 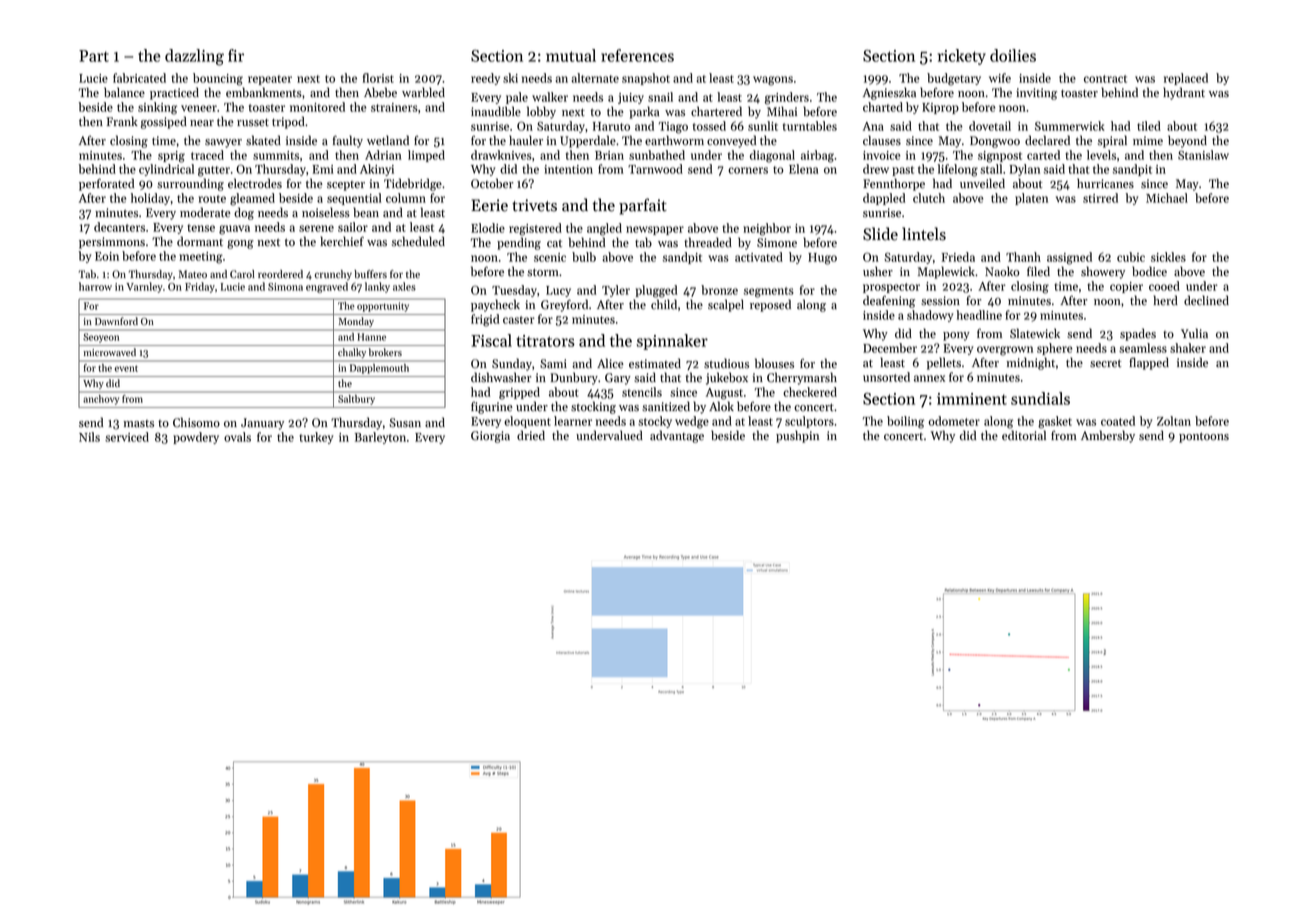 I want to click on crunchy, so click(x=333, y=275).
